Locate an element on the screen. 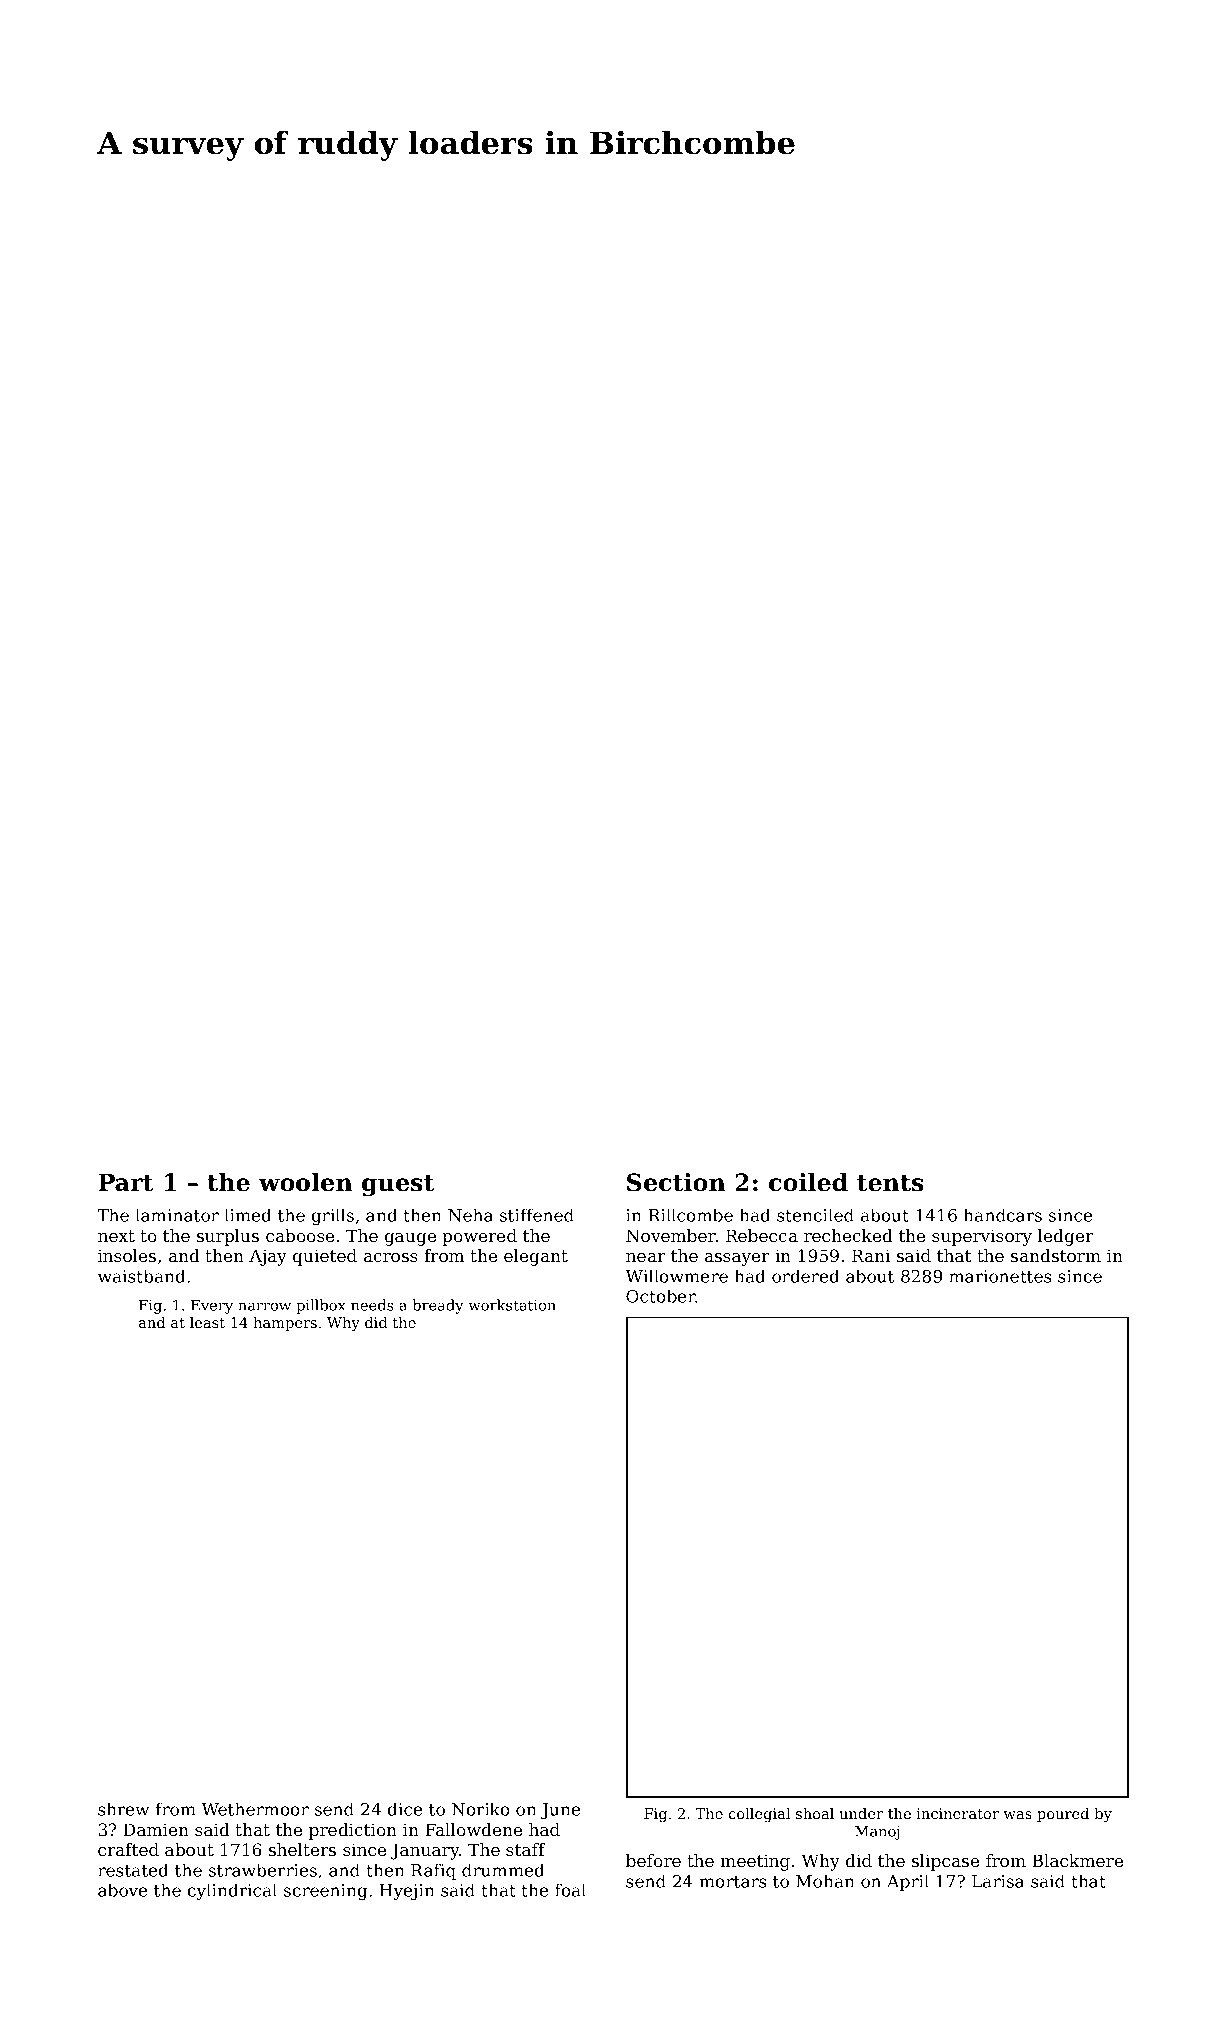 This screenshot has height=2021, width=1227. hampers is located at coordinates (285, 1324).
